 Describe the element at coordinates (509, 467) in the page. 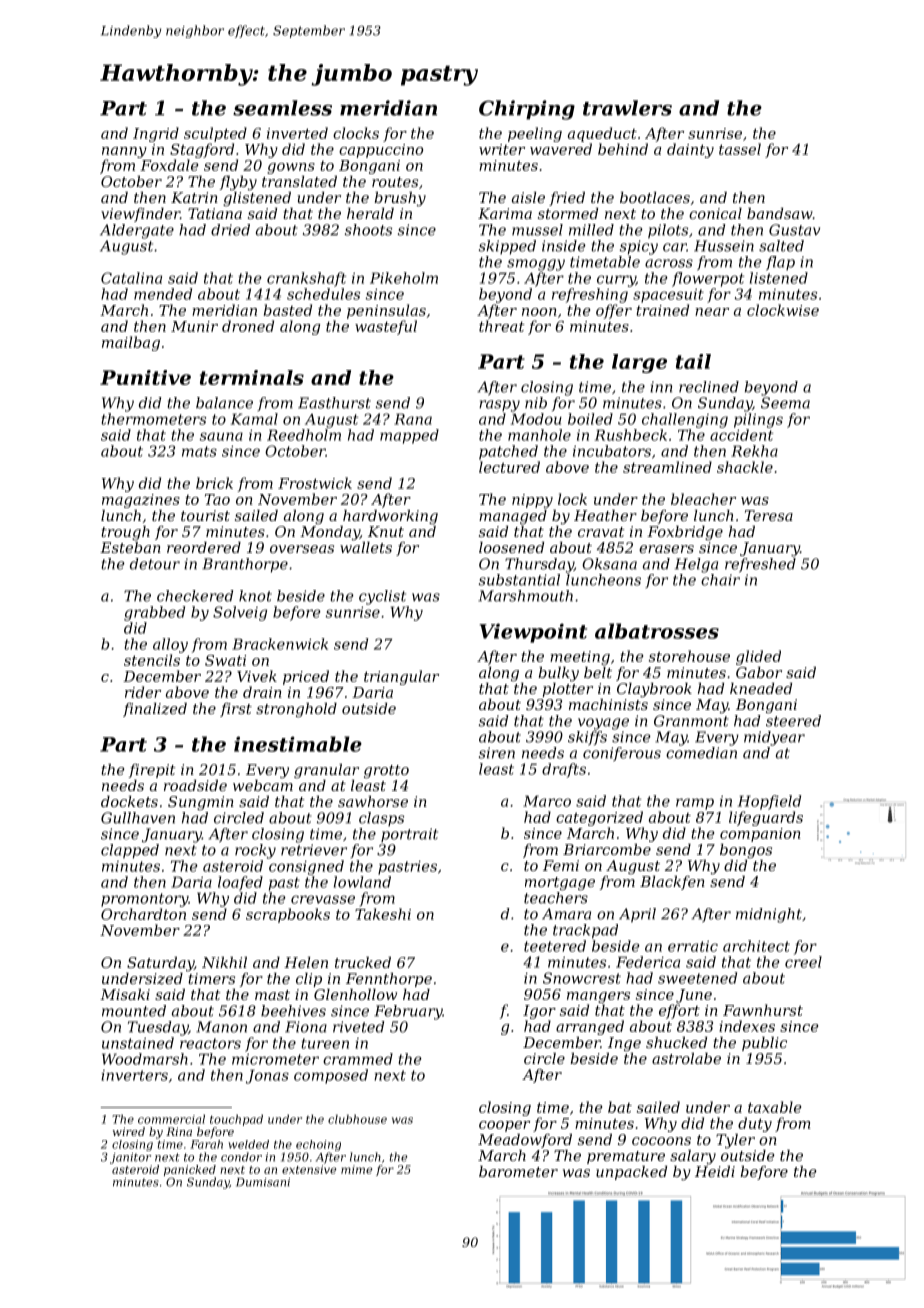

I see `lectured` at that location.
